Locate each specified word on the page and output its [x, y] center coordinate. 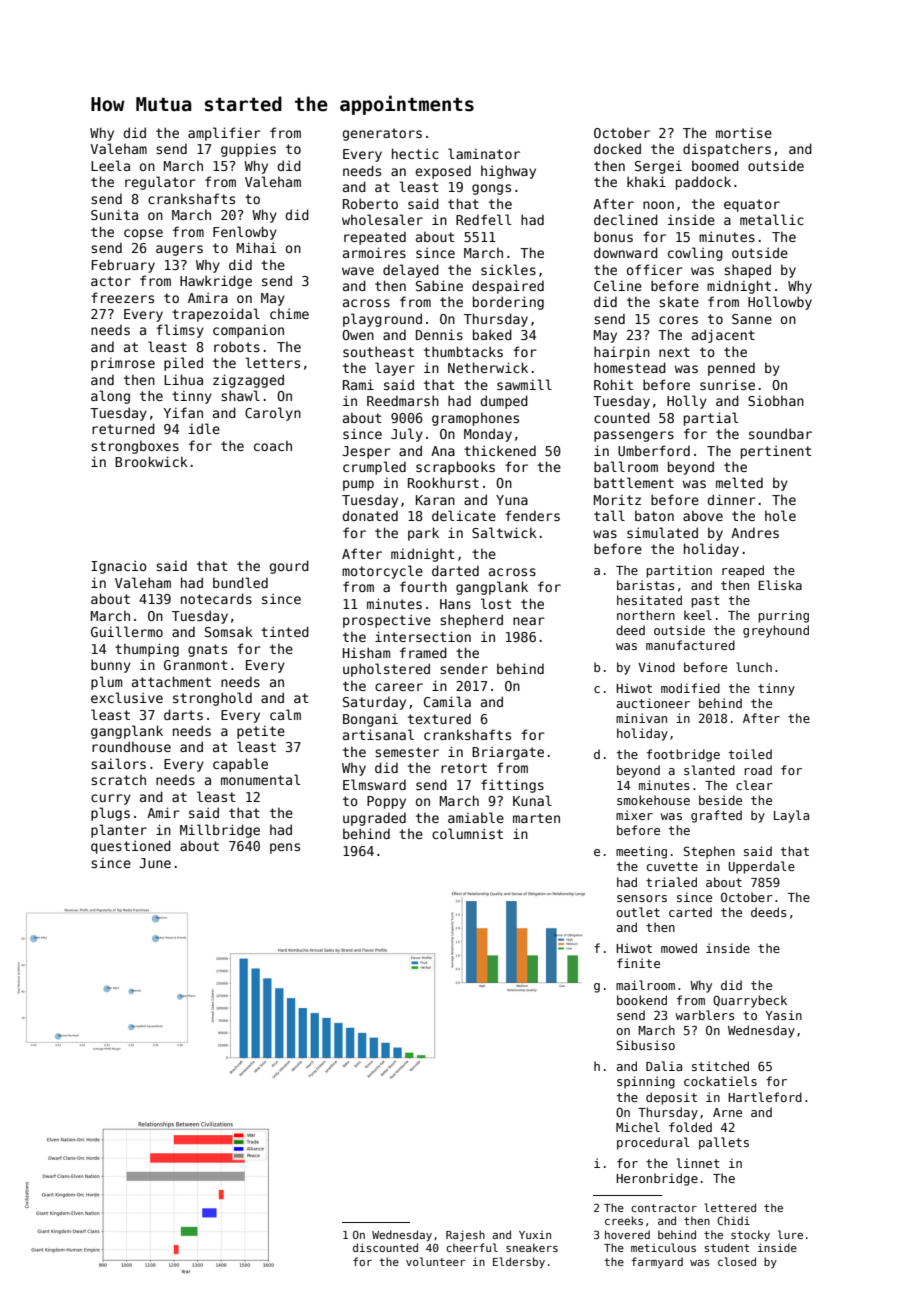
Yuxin [535, 1234]
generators [382, 134]
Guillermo [127, 631]
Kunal [532, 800]
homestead [630, 367]
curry [111, 799]
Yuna [512, 500]
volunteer [436, 1261]
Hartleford [765, 1097]
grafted [716, 816]
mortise [744, 132]
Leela [110, 165]
